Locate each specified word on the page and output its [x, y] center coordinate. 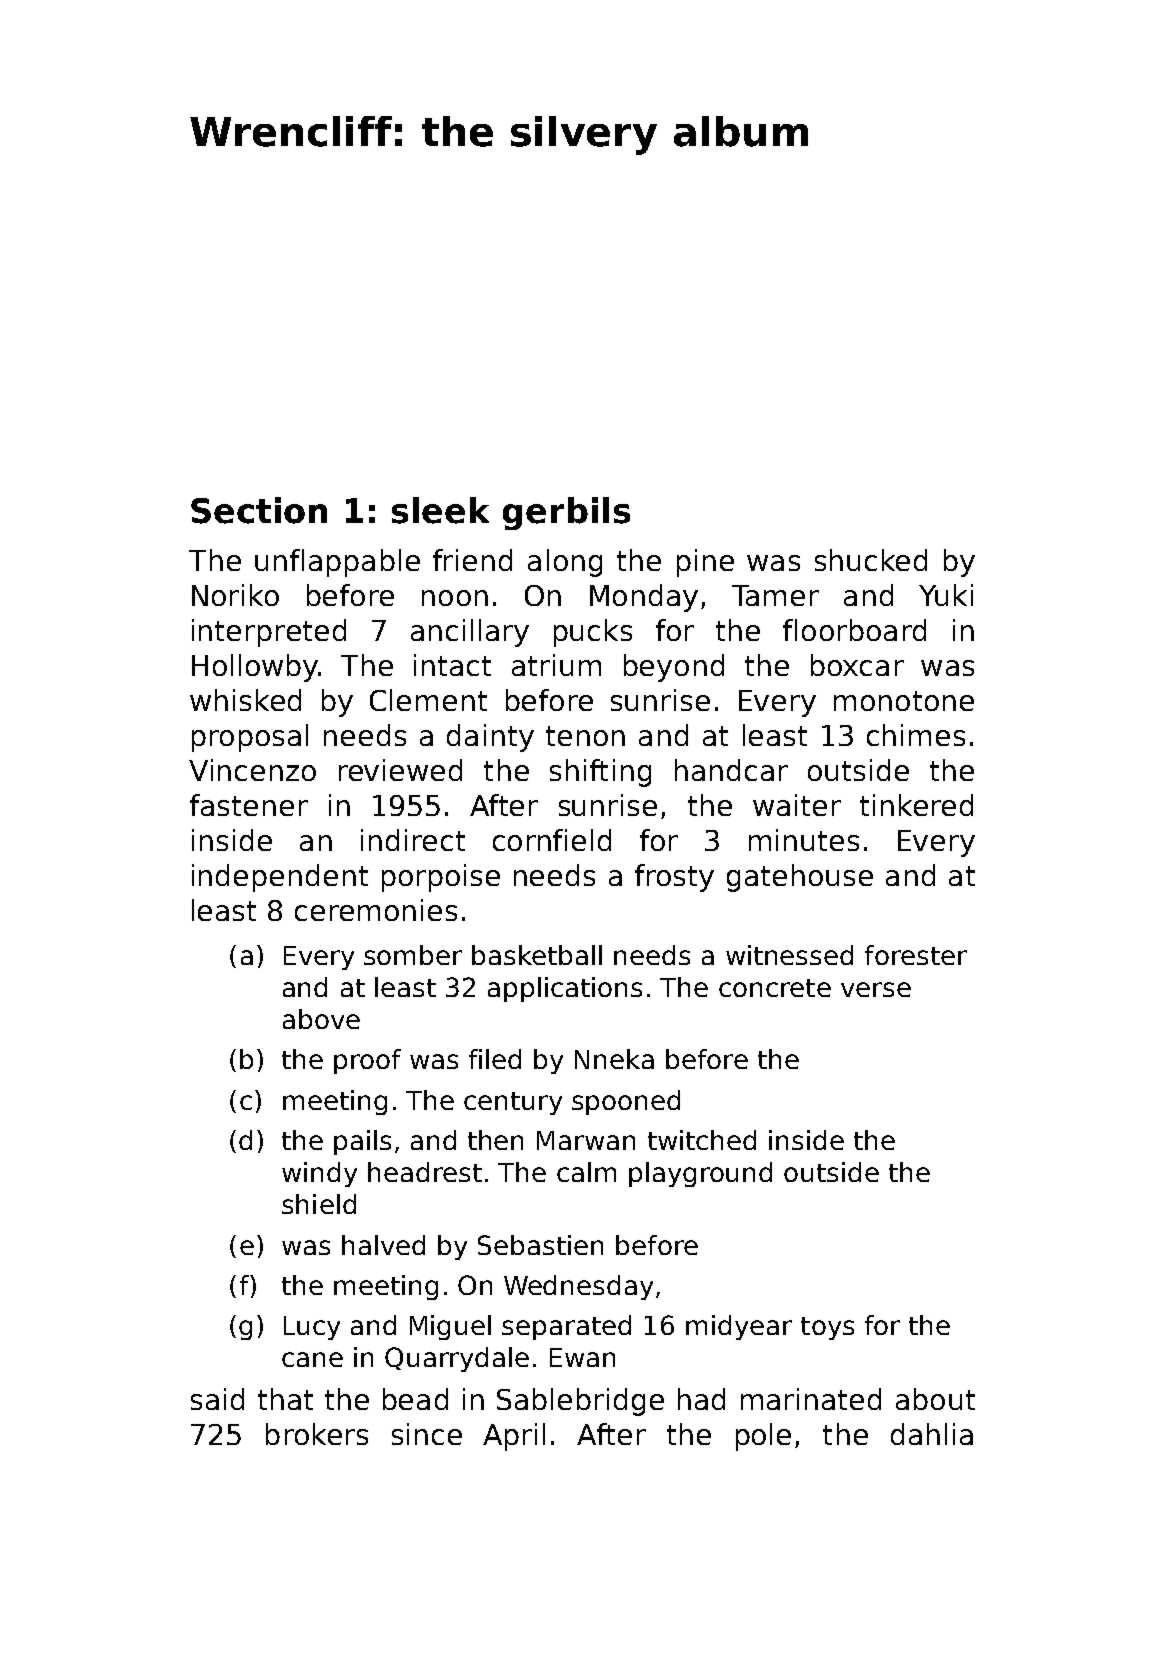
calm [586, 1172]
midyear [739, 1327]
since [427, 1434]
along [565, 563]
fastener [249, 805]
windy [319, 1174]
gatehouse [800, 878]
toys [827, 1328]
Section [259, 510]
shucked [871, 560]
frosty [674, 878]
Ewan [582, 1357]
